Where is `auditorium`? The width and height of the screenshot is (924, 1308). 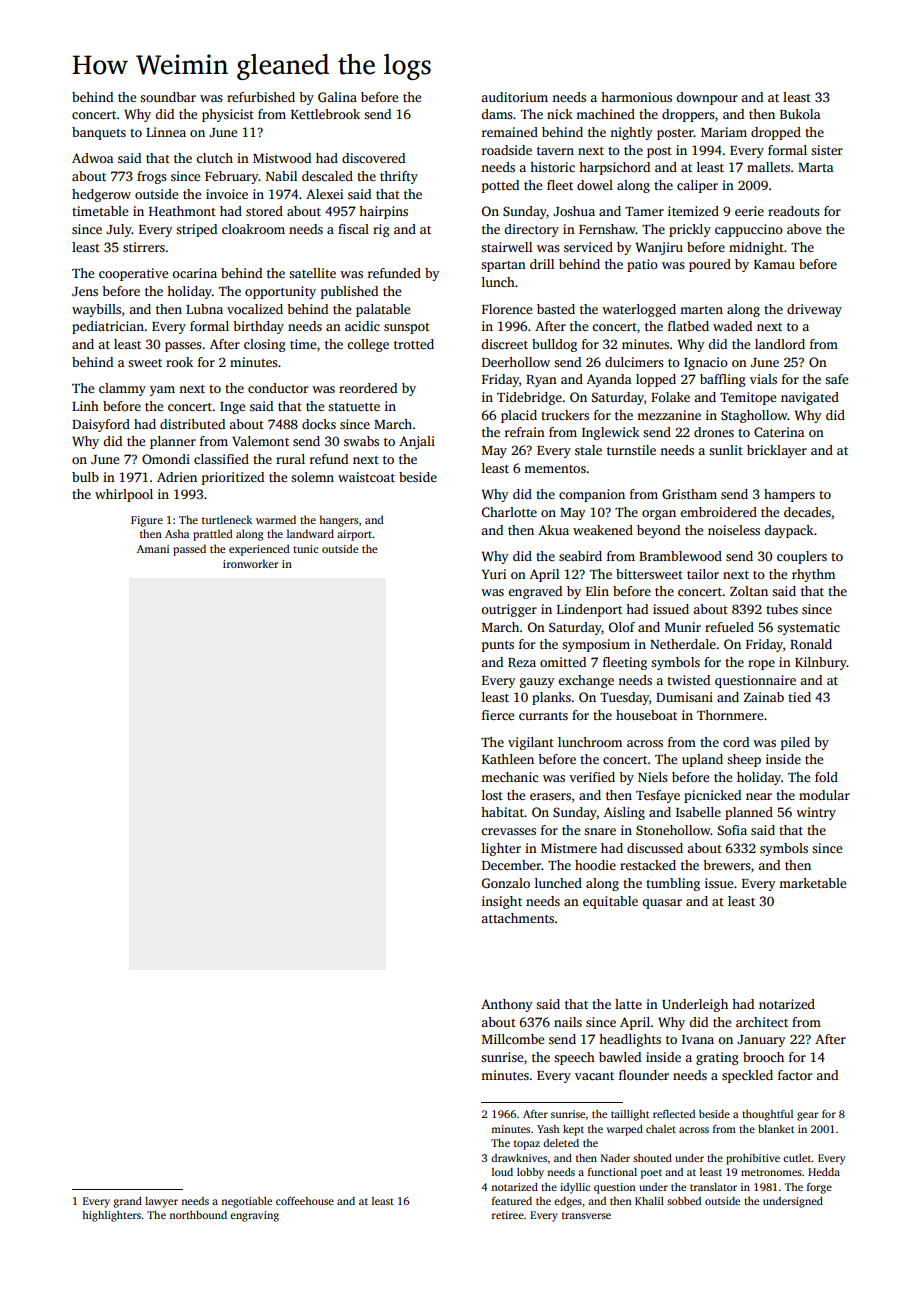
auditorium is located at coordinates (514, 97).
